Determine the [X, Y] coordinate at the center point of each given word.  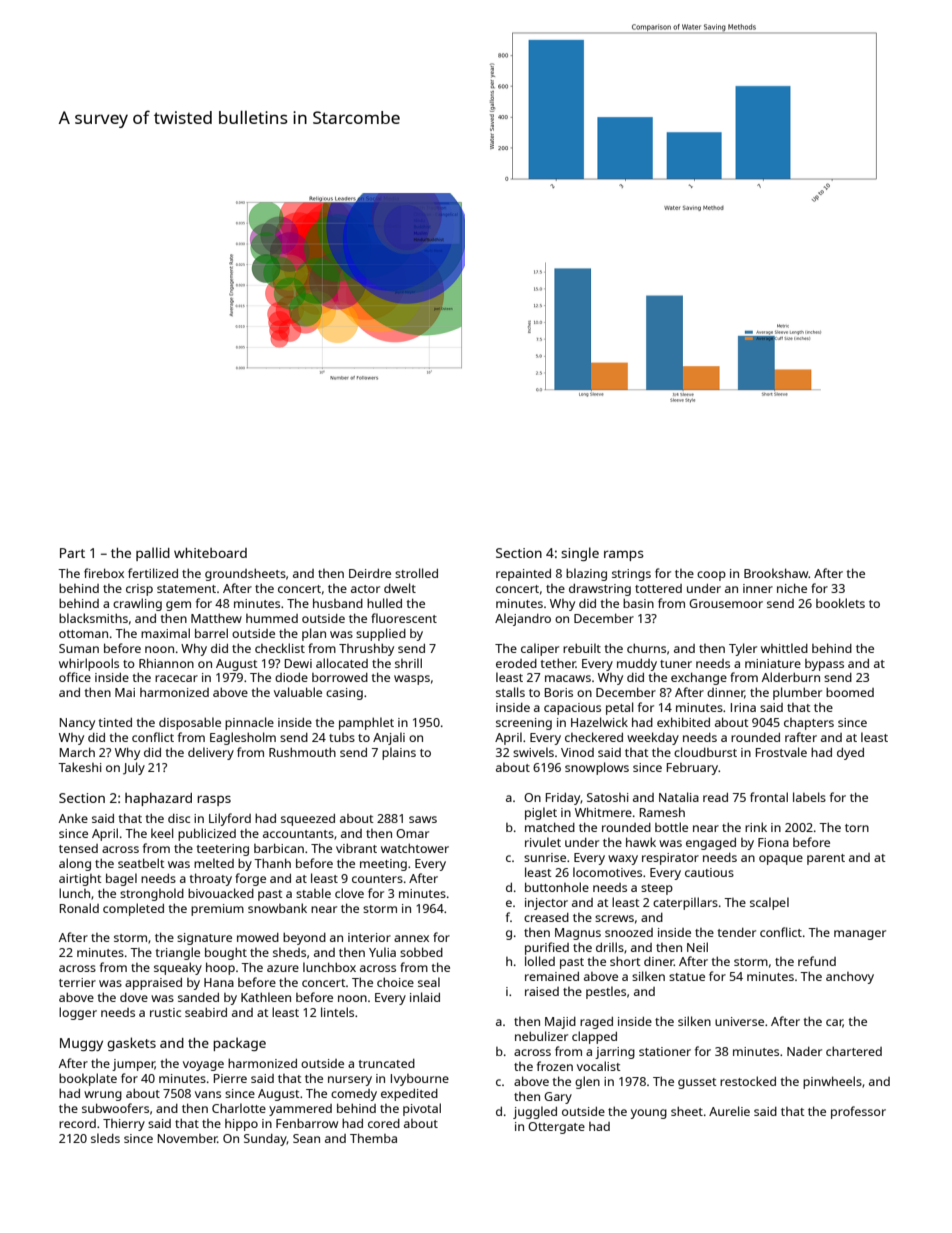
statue [687, 977]
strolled [416, 573]
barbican [279, 848]
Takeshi [80, 767]
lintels [337, 1012]
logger [78, 1013]
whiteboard [210, 553]
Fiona [773, 842]
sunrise [545, 857]
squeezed [308, 820]
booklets [840, 603]
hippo [241, 1125]
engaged [711, 844]
